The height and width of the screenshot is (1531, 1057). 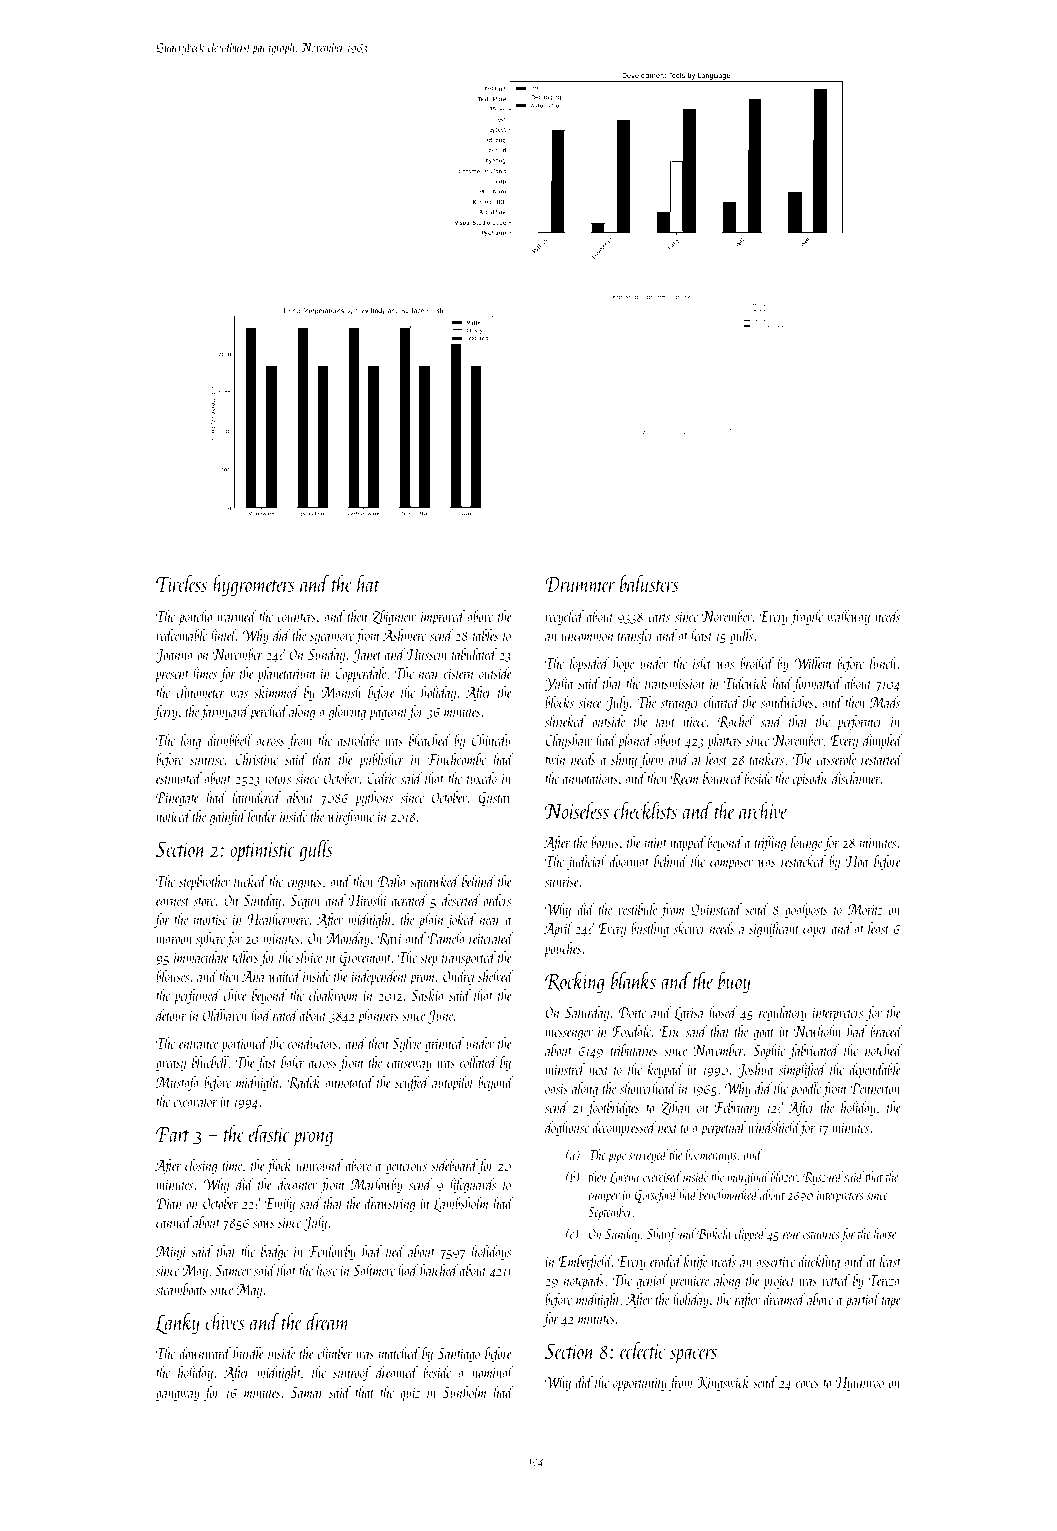 What do you see at coordinates (774, 1128) in the screenshot?
I see `windshield` at bounding box center [774, 1128].
